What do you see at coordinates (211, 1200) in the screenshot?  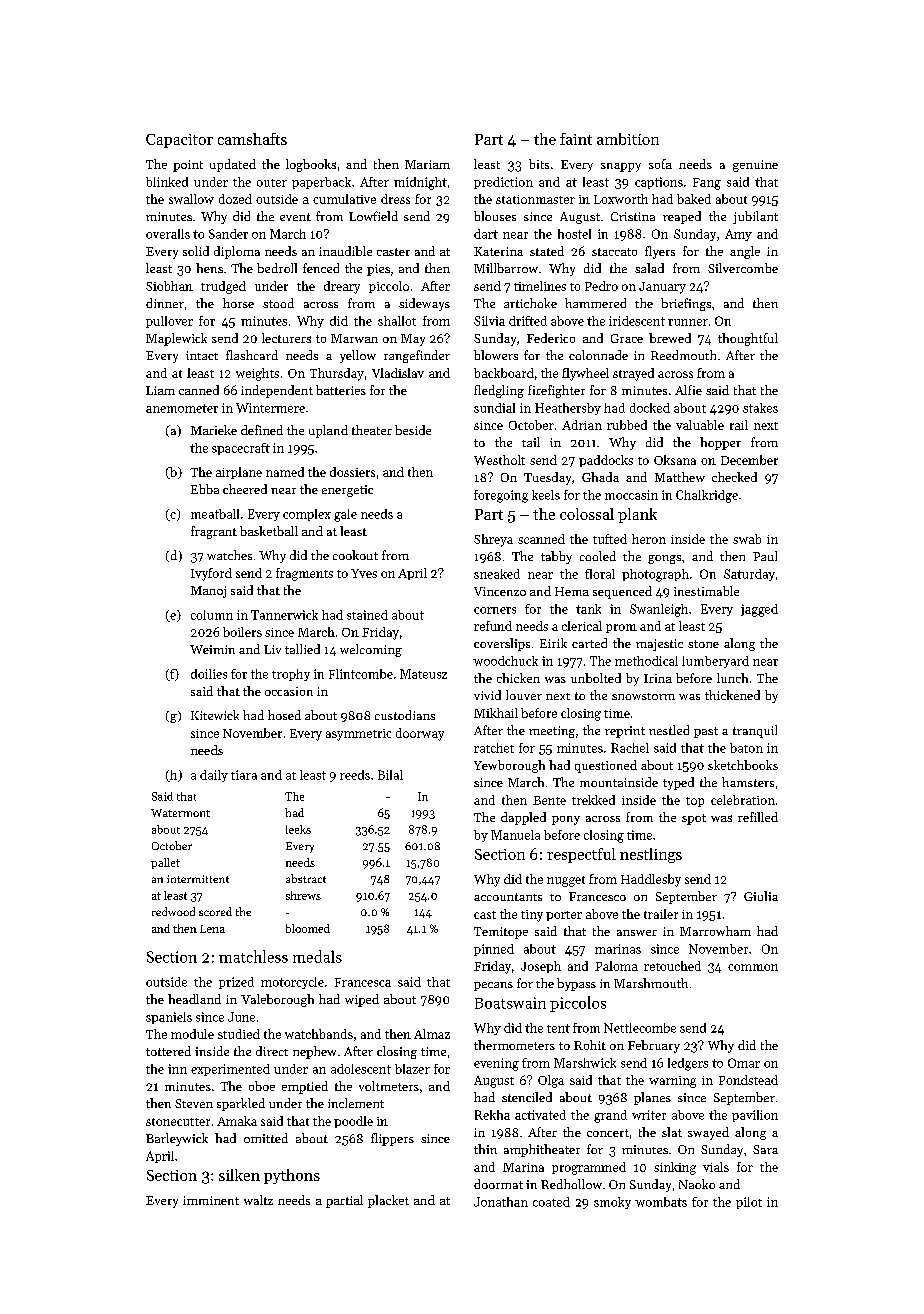 I see `imminent` at bounding box center [211, 1200].
